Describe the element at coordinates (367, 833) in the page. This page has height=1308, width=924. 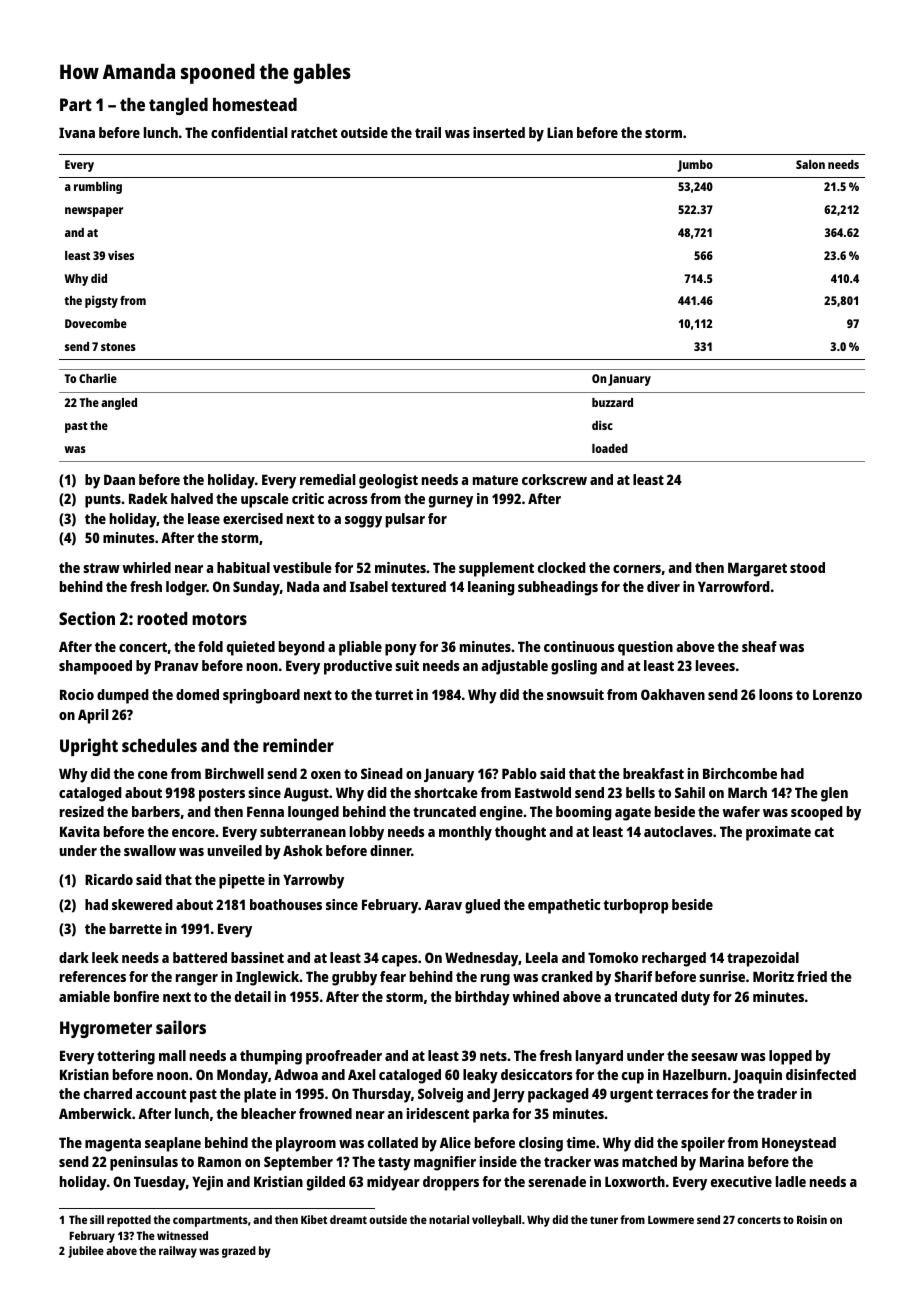
I see `lobby` at that location.
